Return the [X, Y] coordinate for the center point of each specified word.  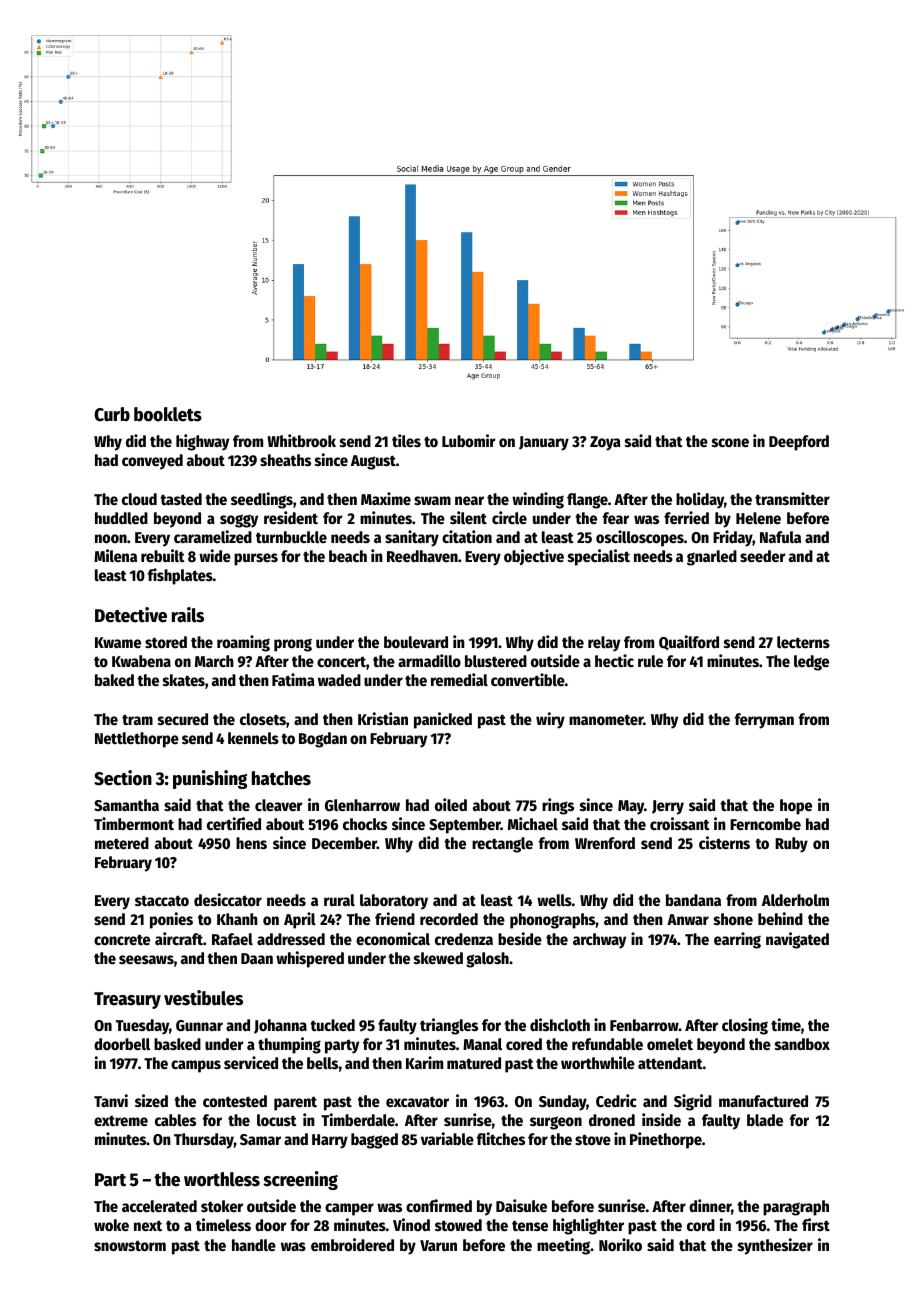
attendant [670, 1063]
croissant [680, 823]
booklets [168, 414]
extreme [121, 1120]
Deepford [799, 443]
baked [114, 680]
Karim [424, 1062]
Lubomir [468, 440]
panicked [443, 720]
